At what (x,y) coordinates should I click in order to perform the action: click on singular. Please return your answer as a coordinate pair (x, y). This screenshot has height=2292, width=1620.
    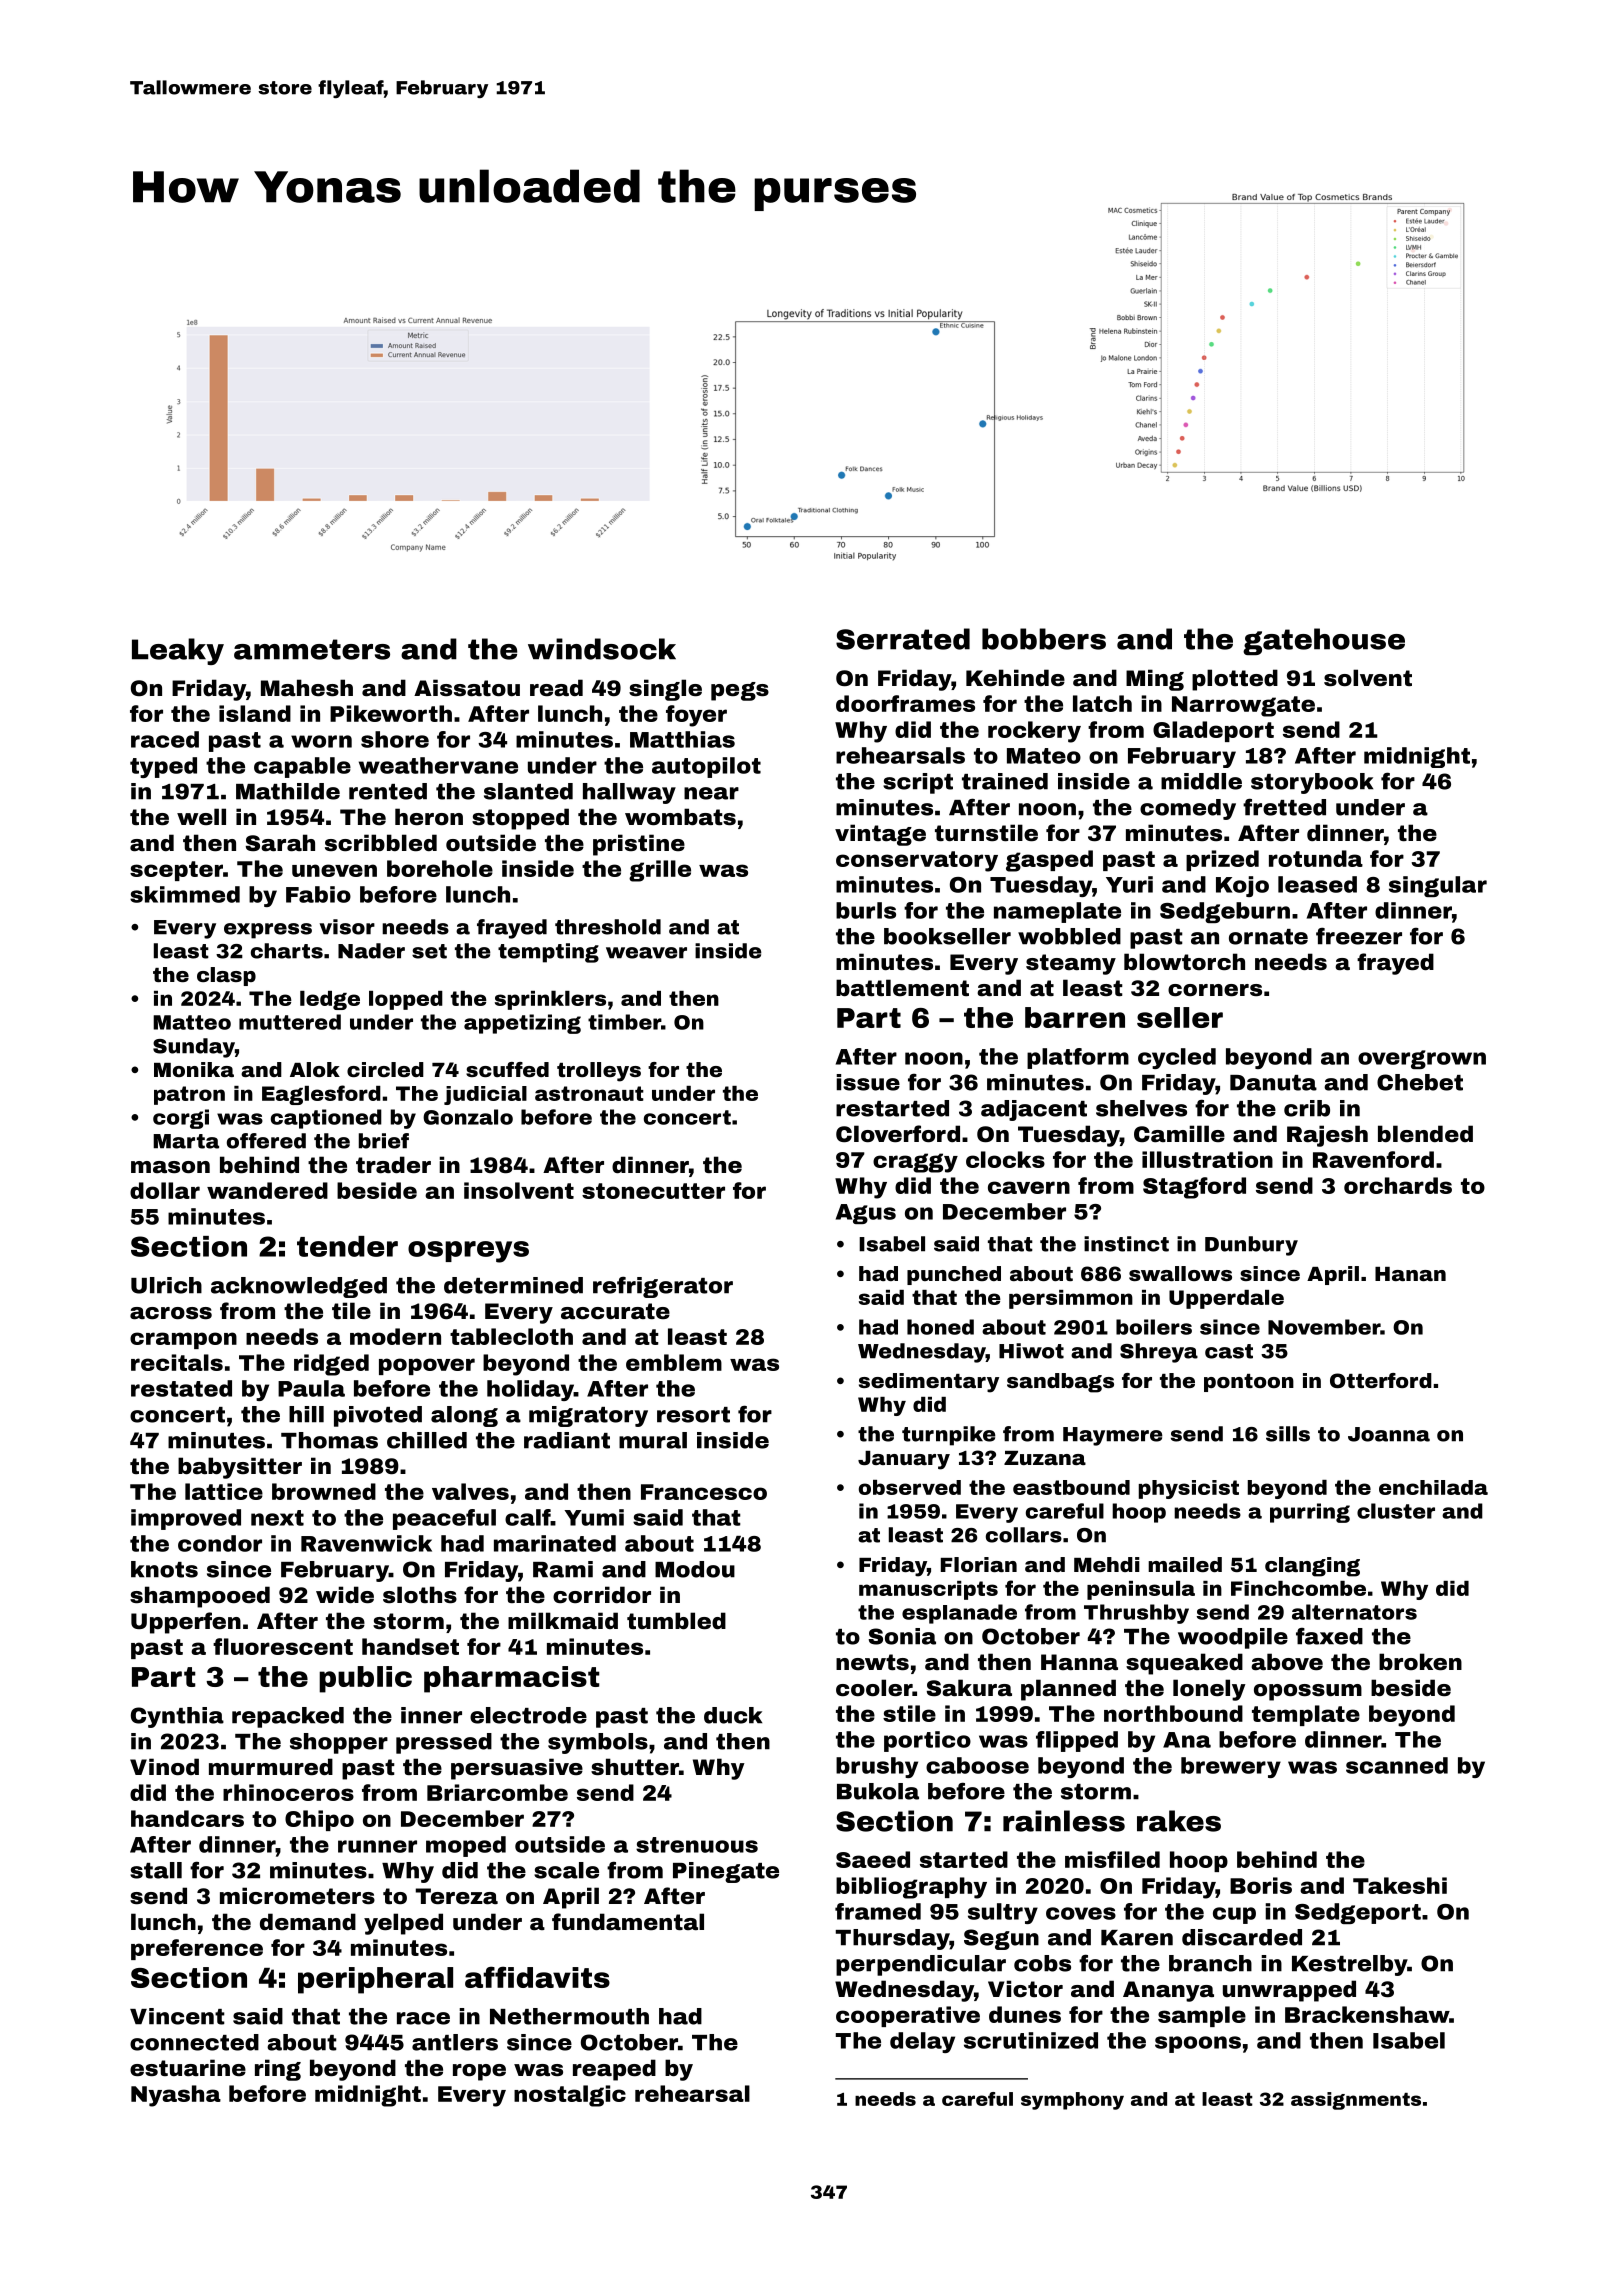
    Looking at the image, I should click on (1438, 886).
